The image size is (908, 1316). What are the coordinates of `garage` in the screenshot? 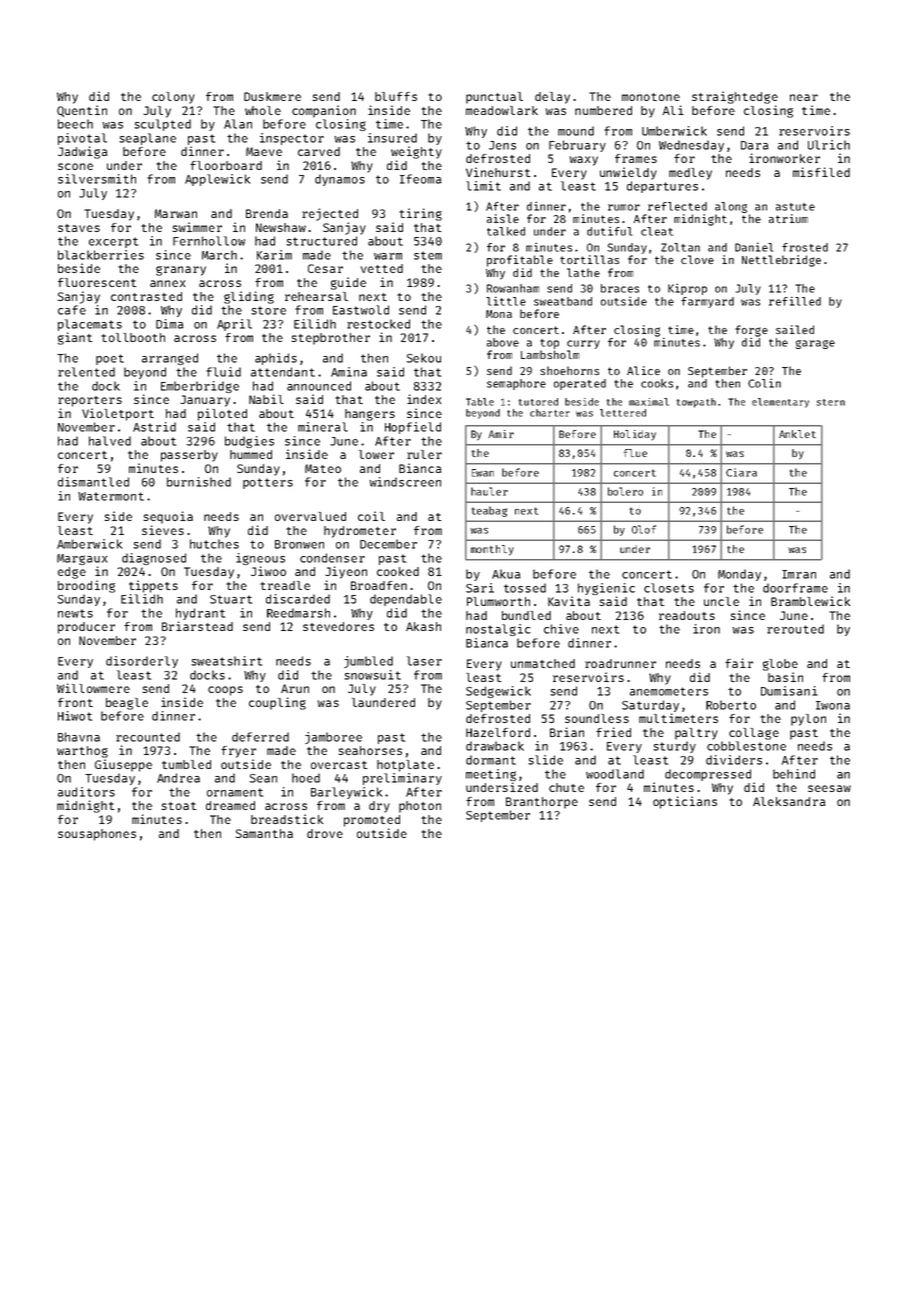 It's located at (815, 344).
